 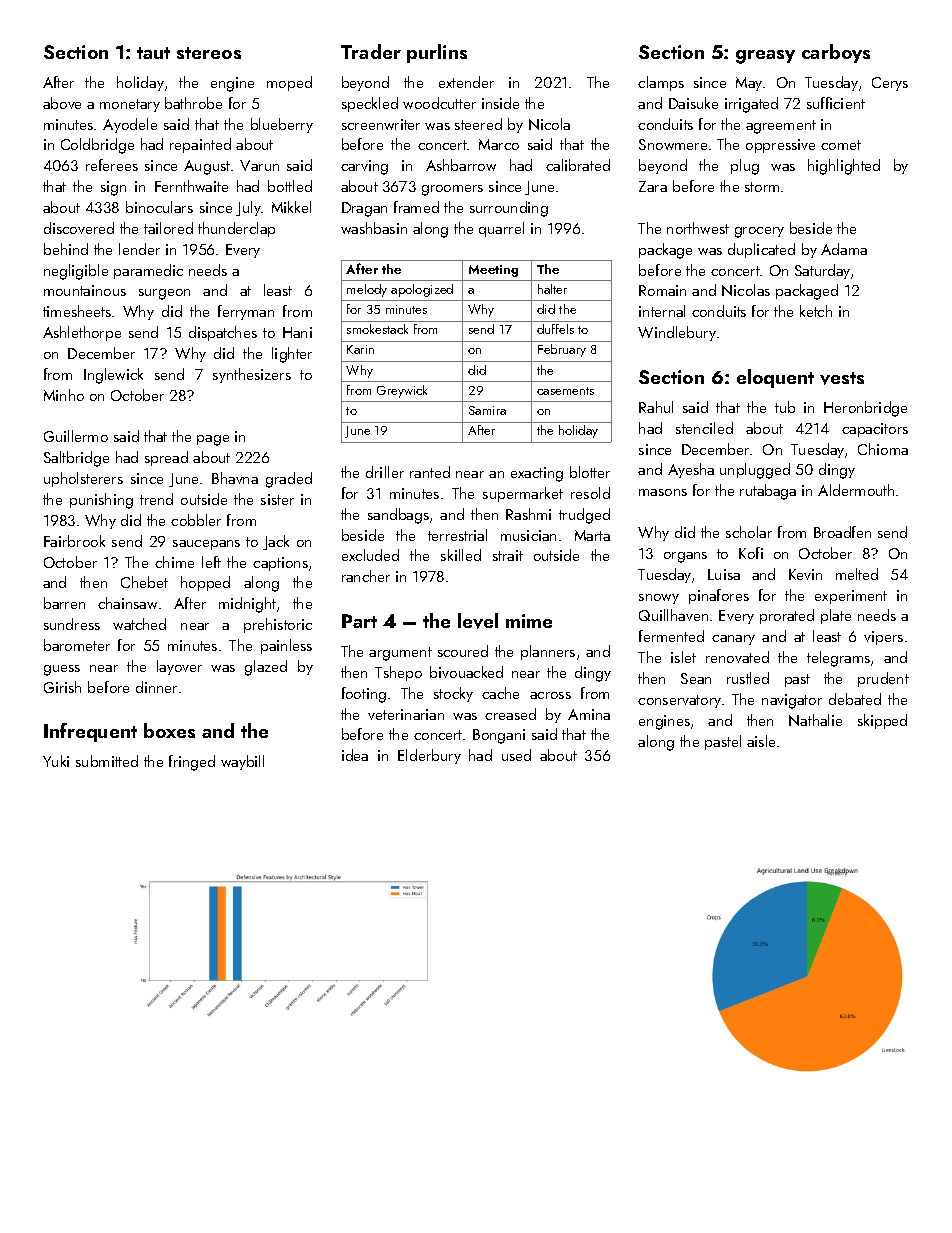 I want to click on Ashlethorpe, so click(x=82, y=333).
